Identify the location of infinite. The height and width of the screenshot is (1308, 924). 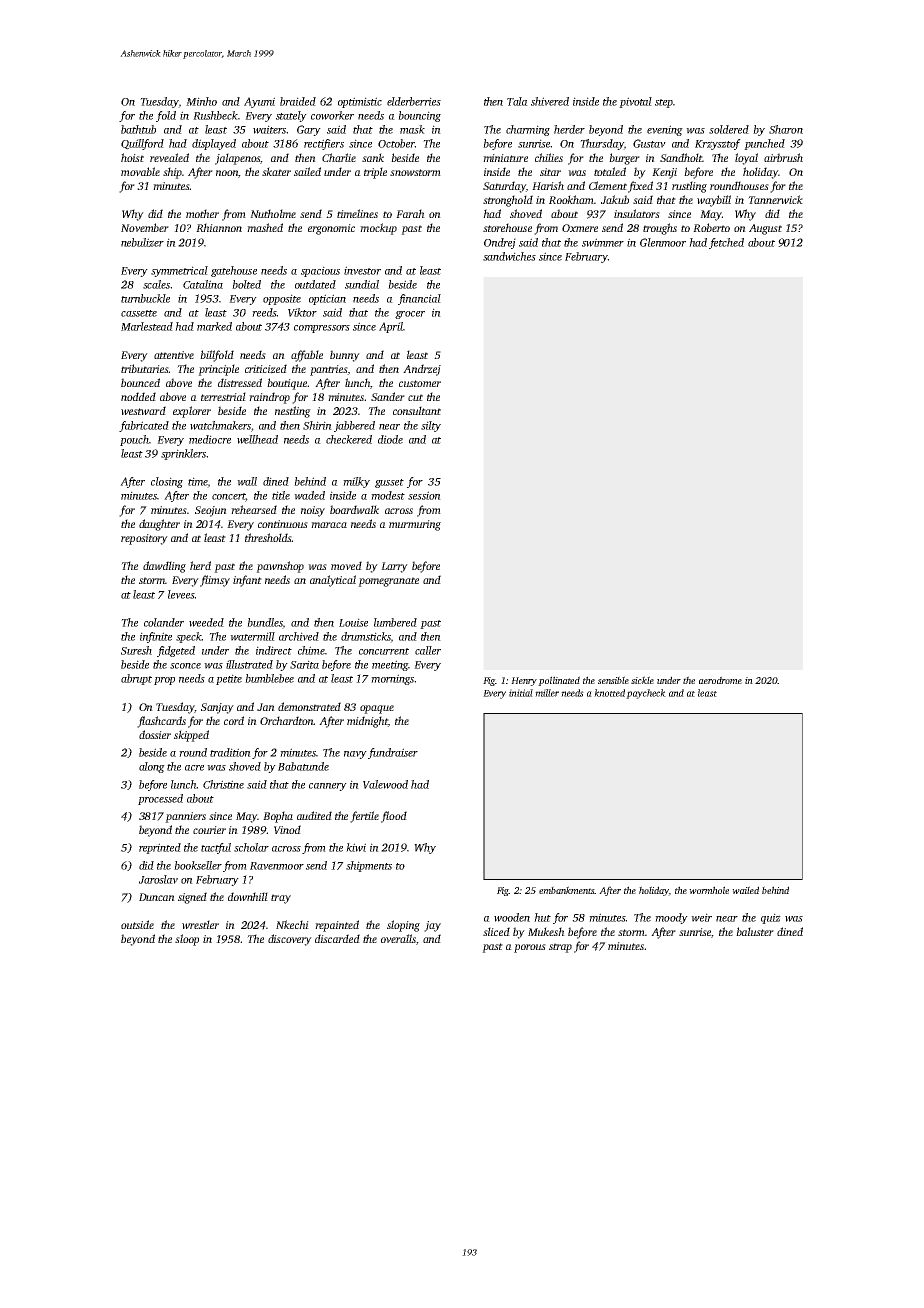
(156, 637).
